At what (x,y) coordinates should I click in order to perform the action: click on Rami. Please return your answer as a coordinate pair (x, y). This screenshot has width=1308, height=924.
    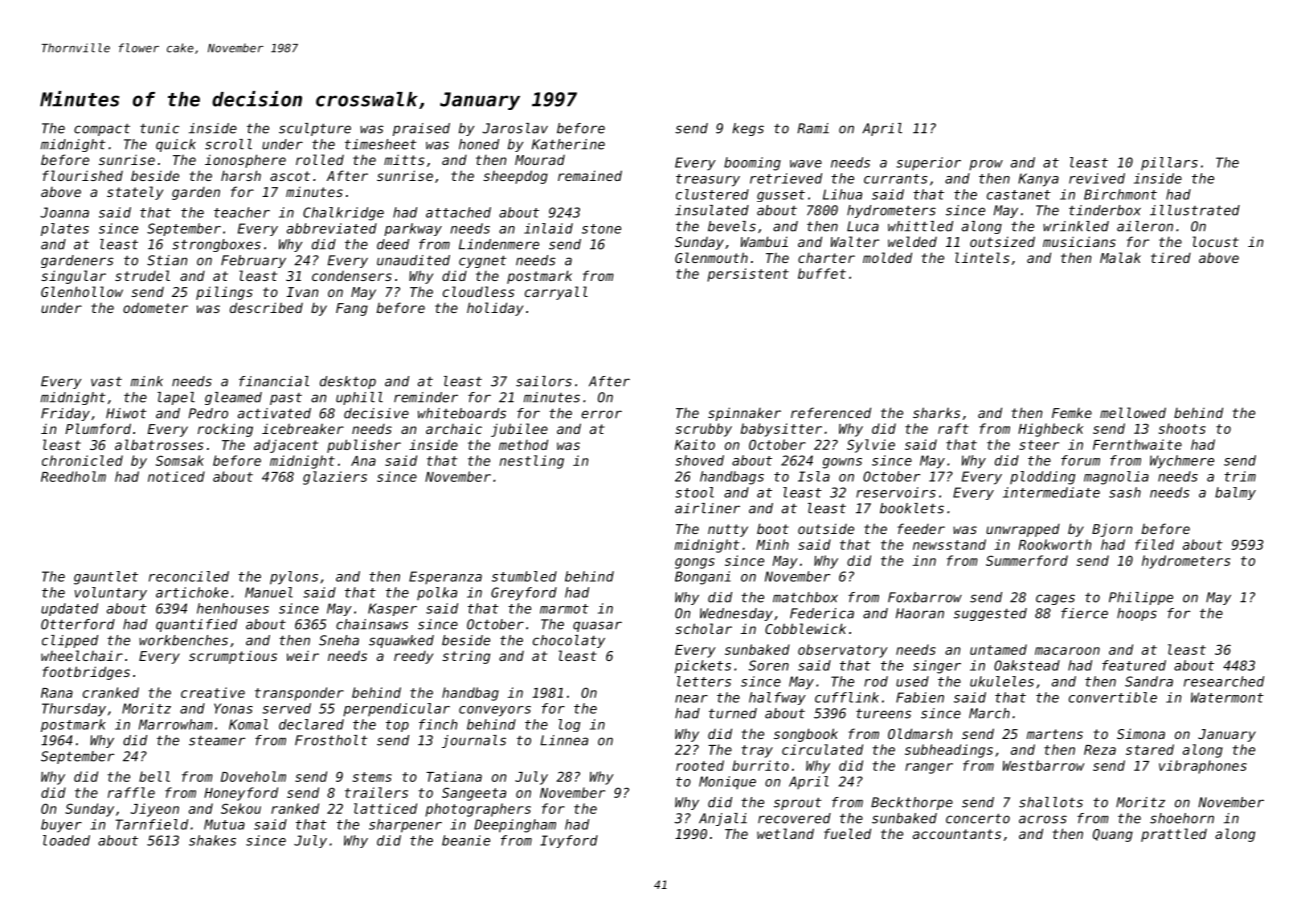
    Looking at the image, I should click on (813, 128).
